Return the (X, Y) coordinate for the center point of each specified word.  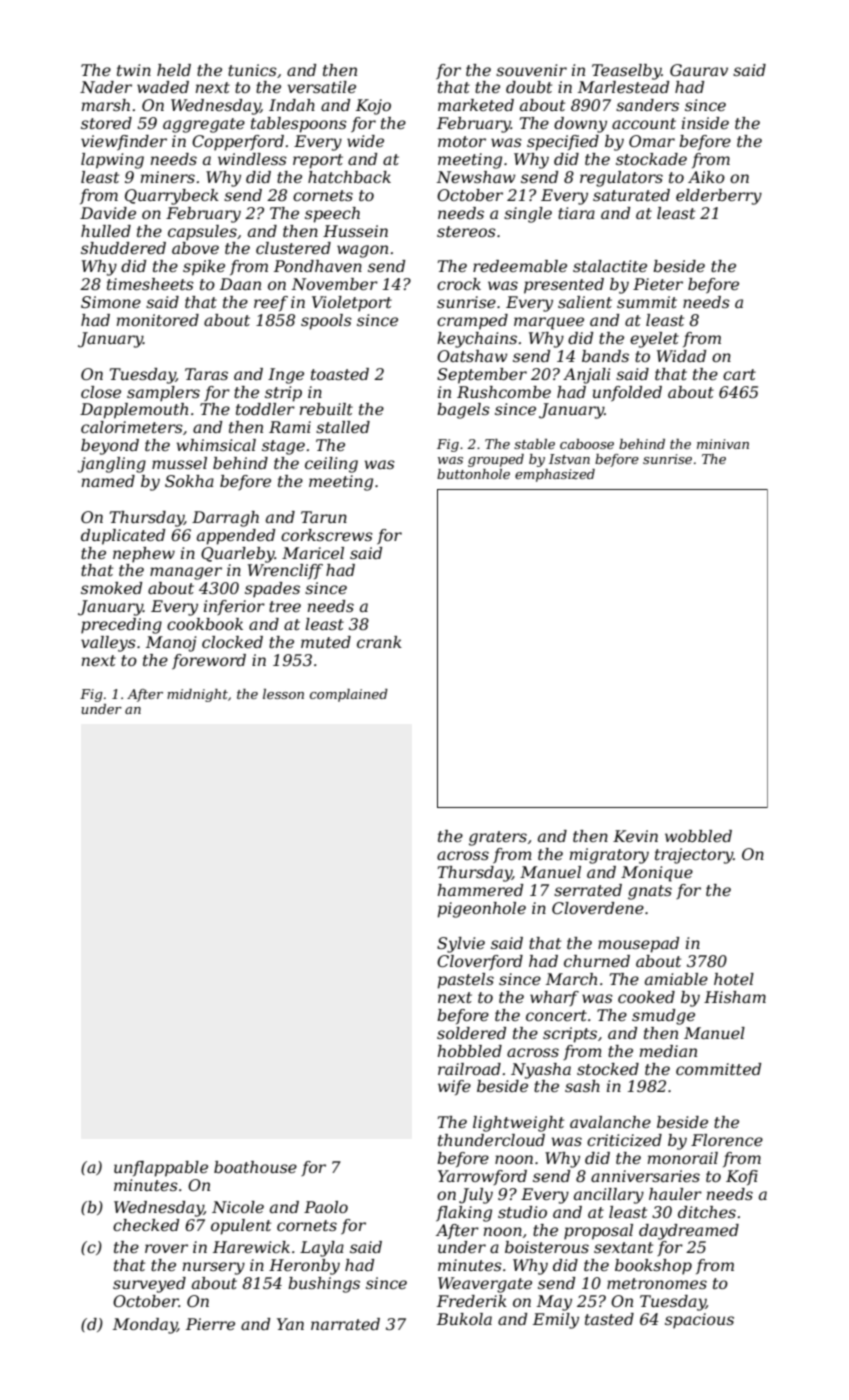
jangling (112, 465)
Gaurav (699, 70)
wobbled (698, 836)
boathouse (255, 1167)
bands (605, 356)
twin (134, 70)
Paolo (326, 1207)
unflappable (161, 1169)
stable (534, 444)
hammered (480, 890)
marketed (476, 105)
